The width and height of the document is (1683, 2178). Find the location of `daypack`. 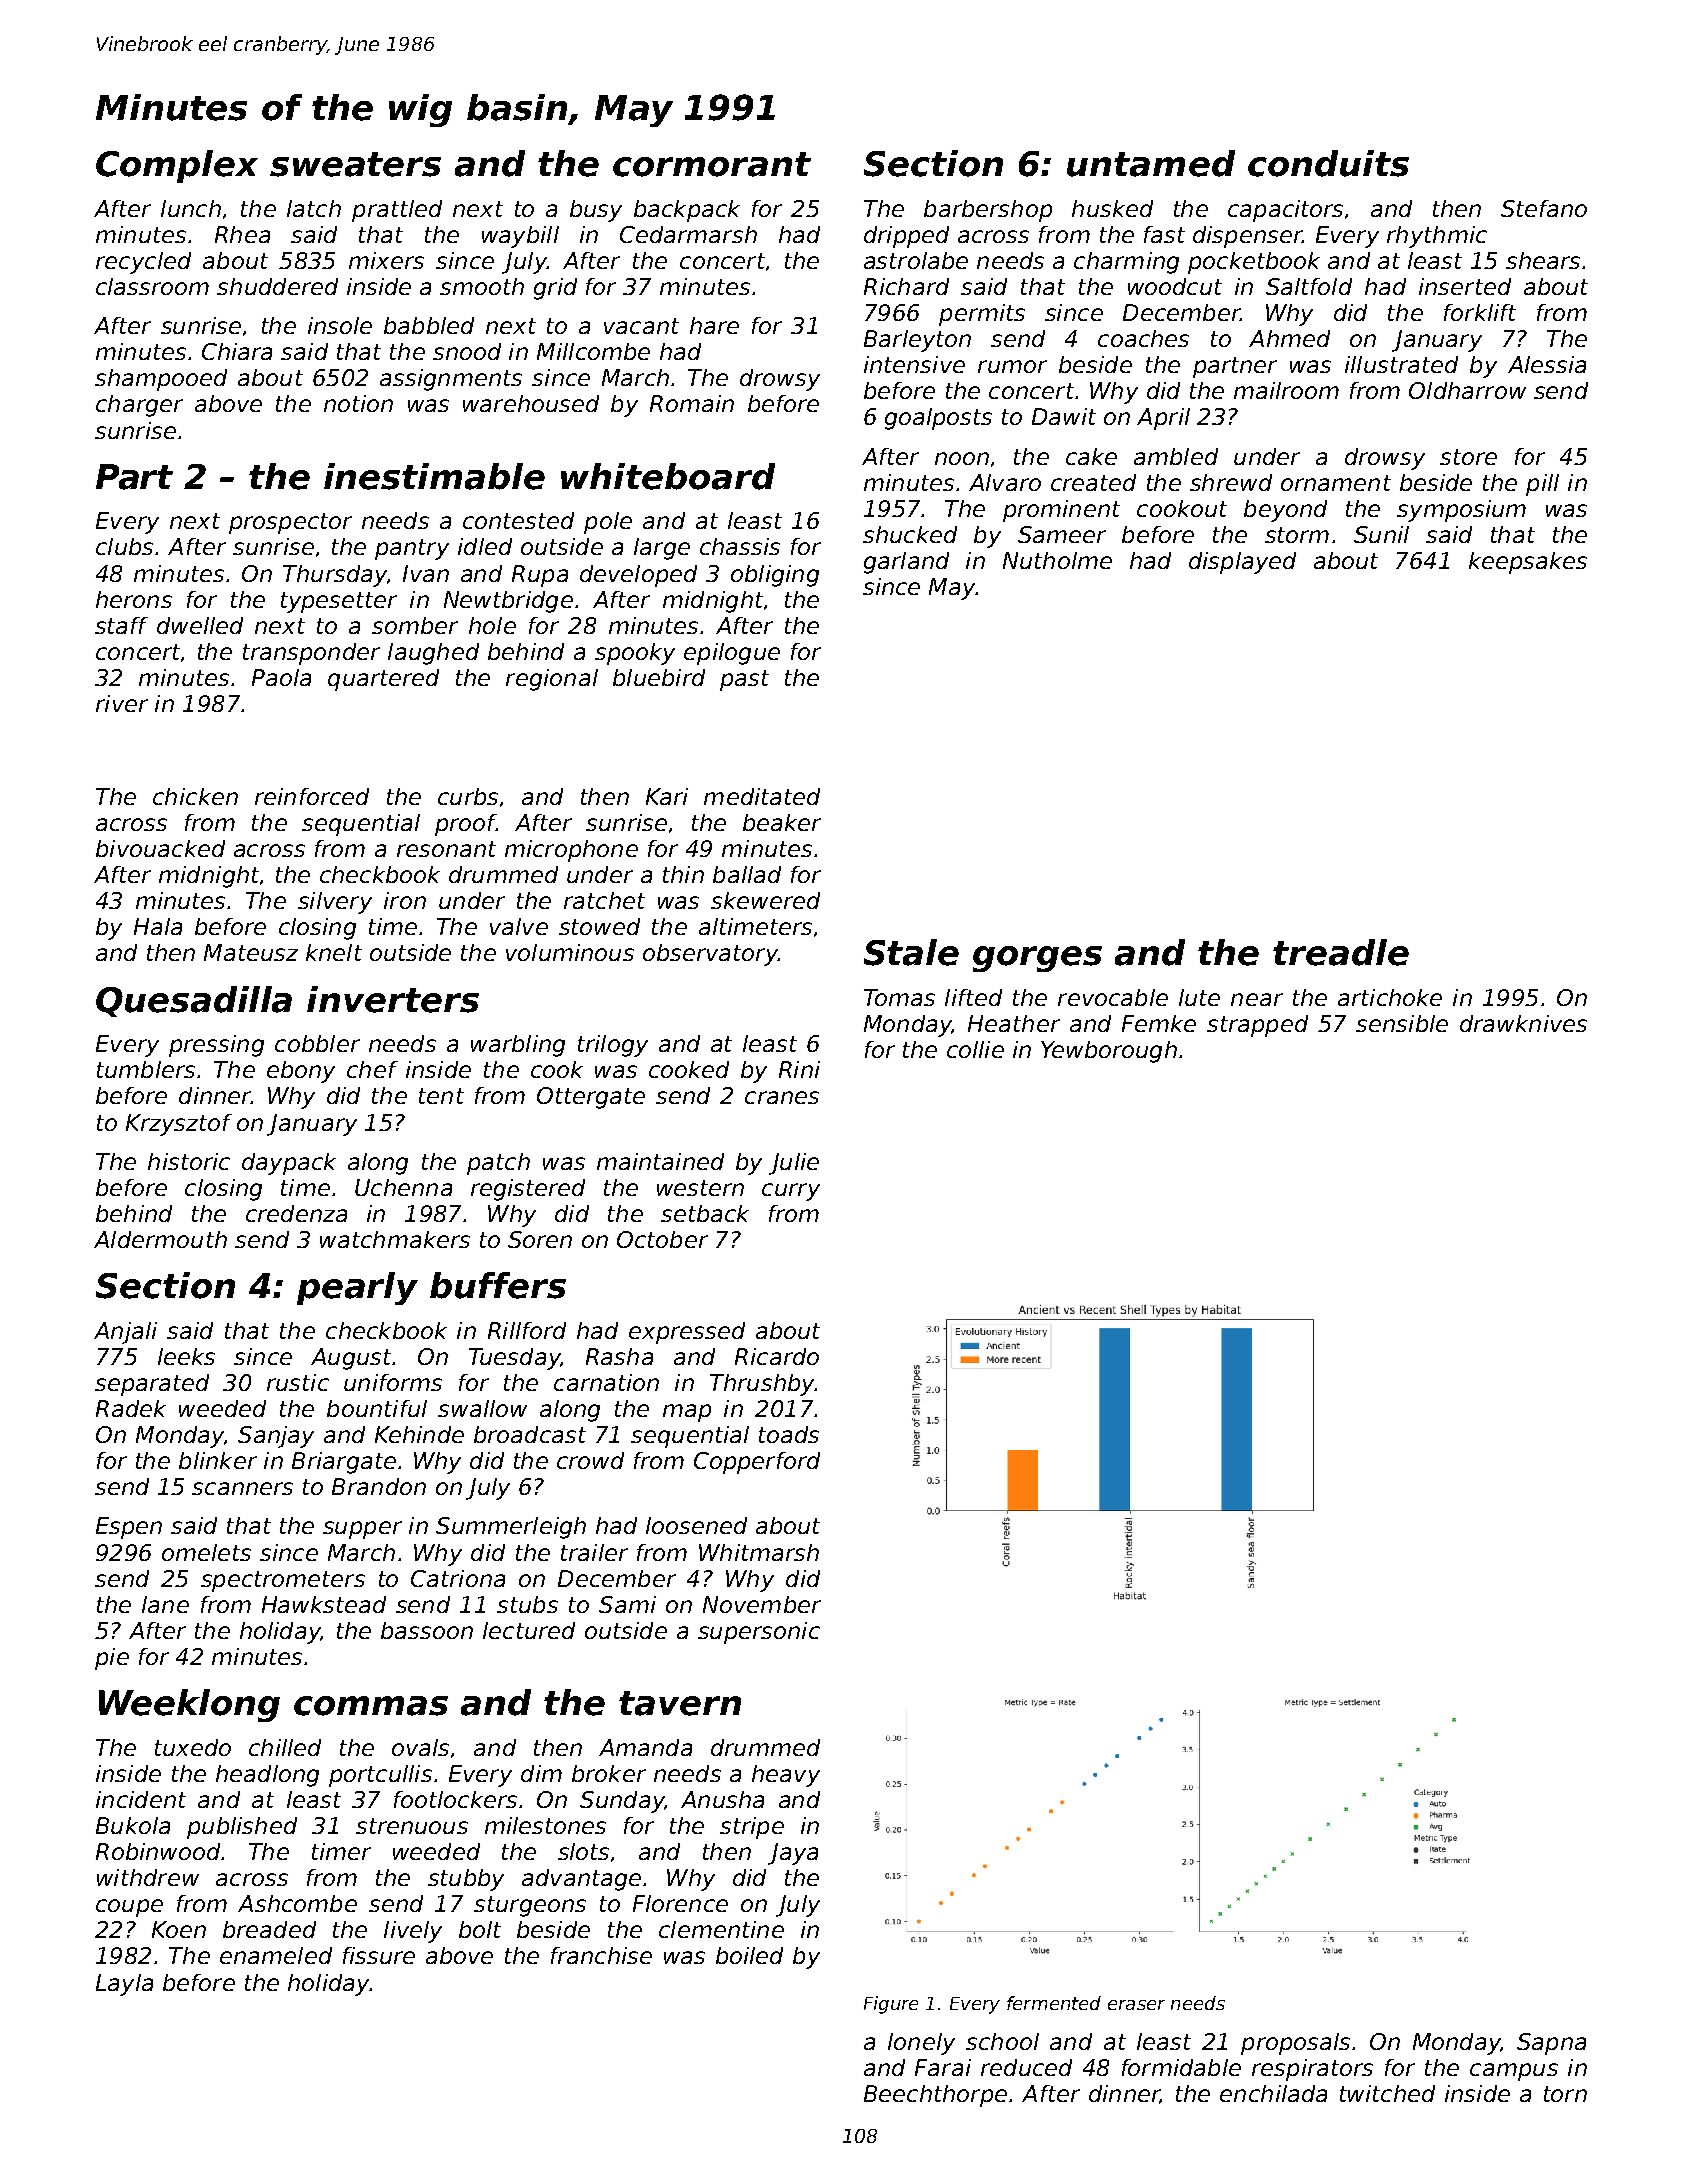

daypack is located at coordinates (289, 1164).
